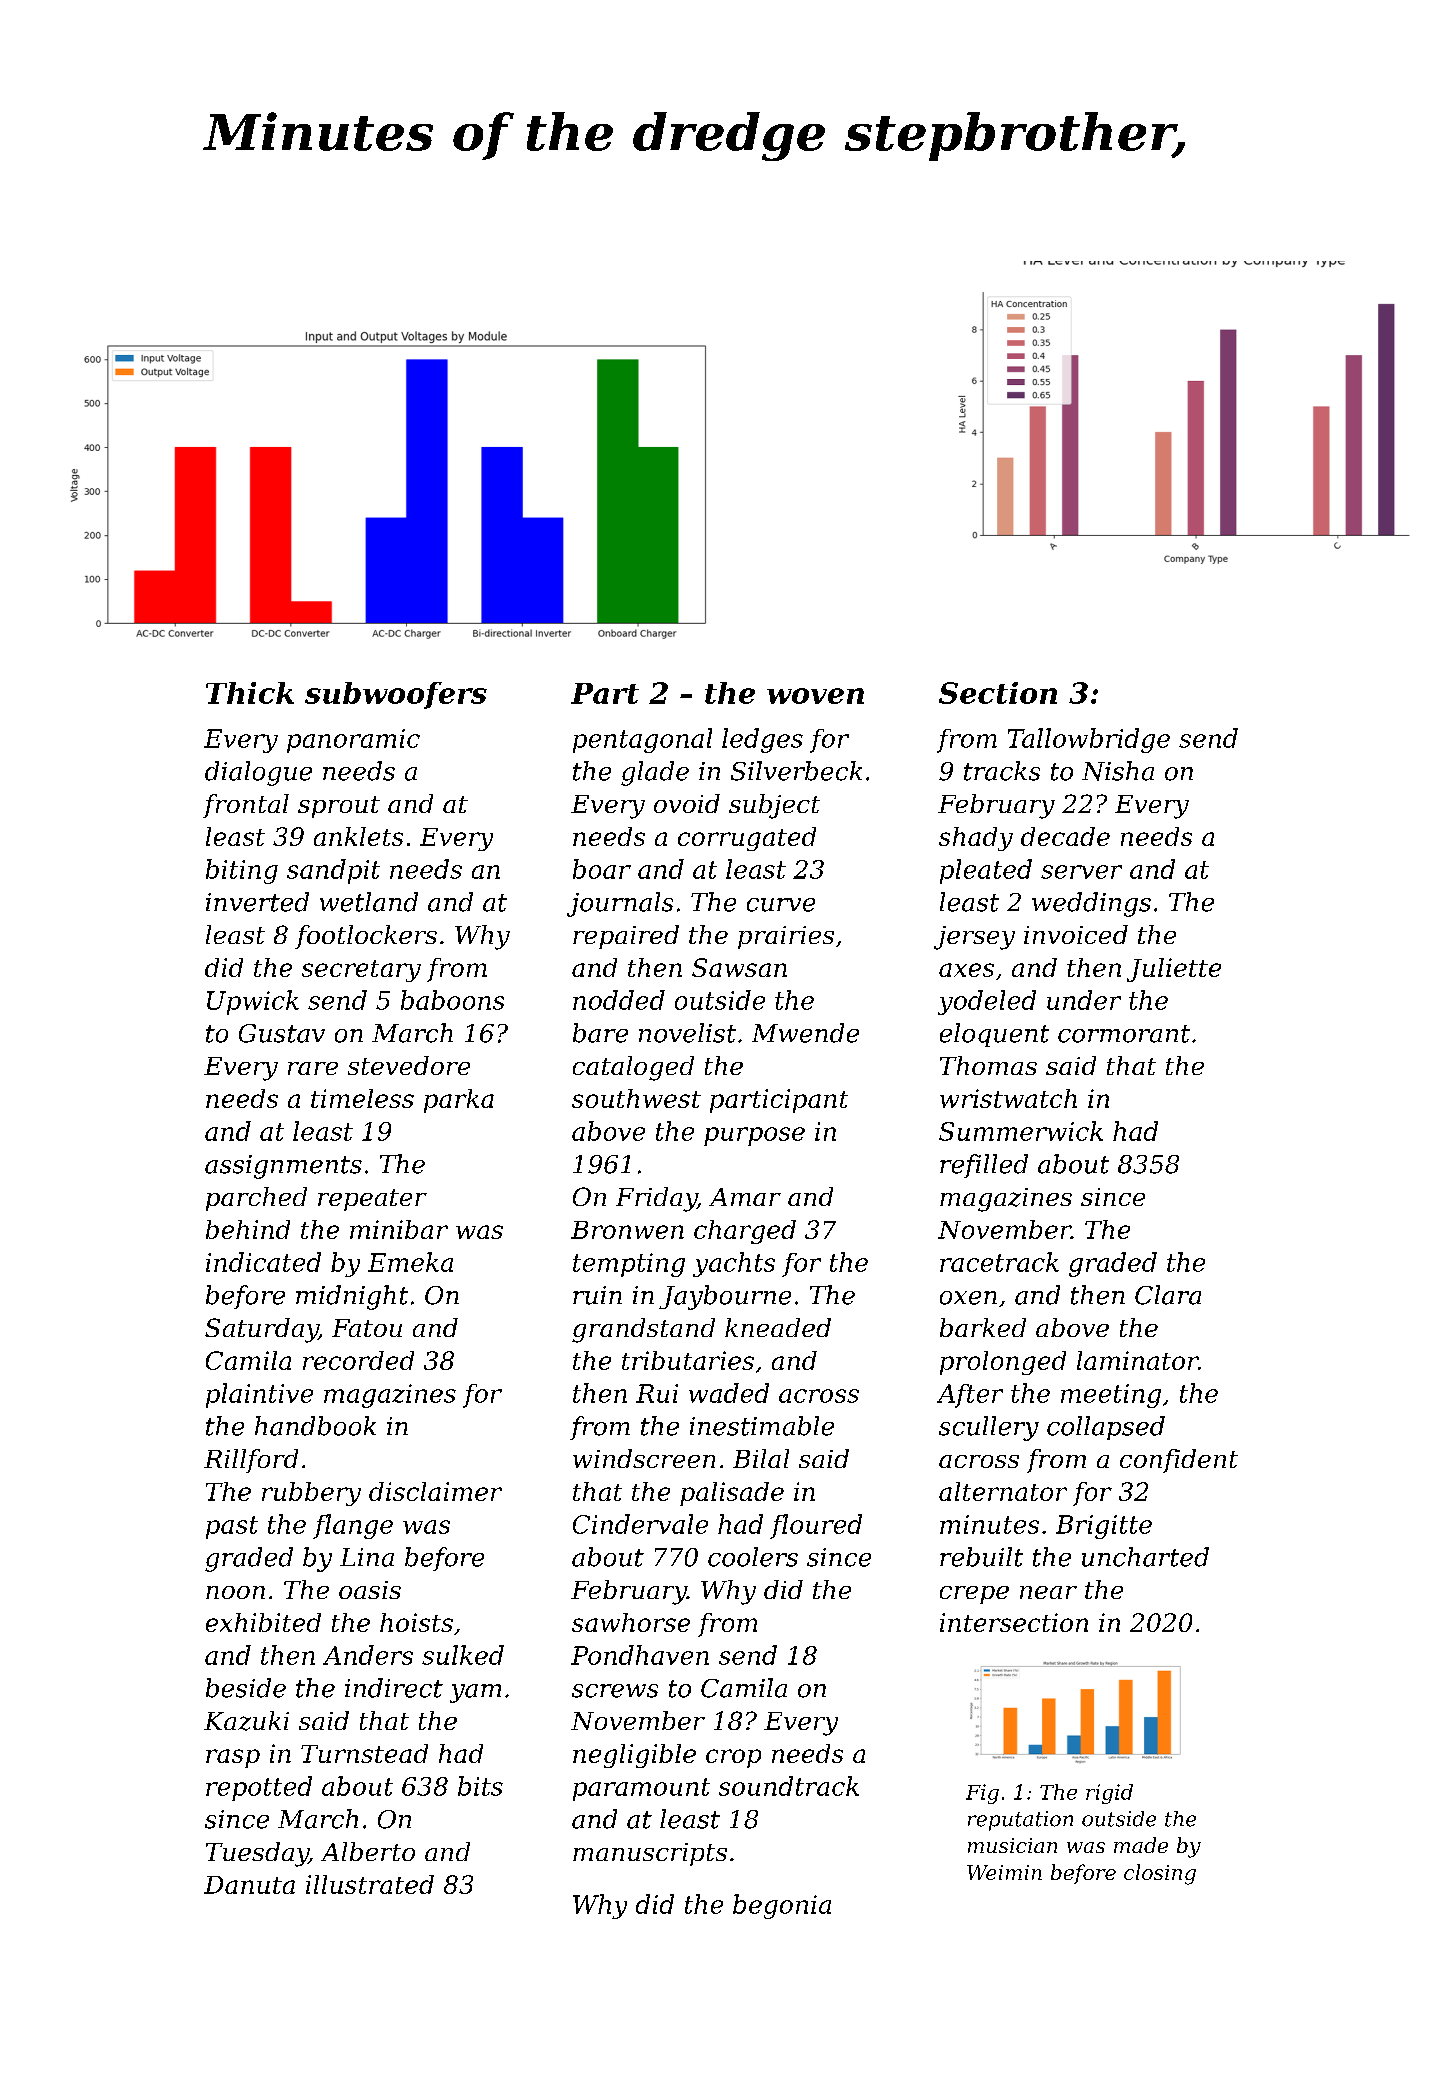 The height and width of the screenshot is (2100, 1450). I want to click on charged, so click(745, 1232).
